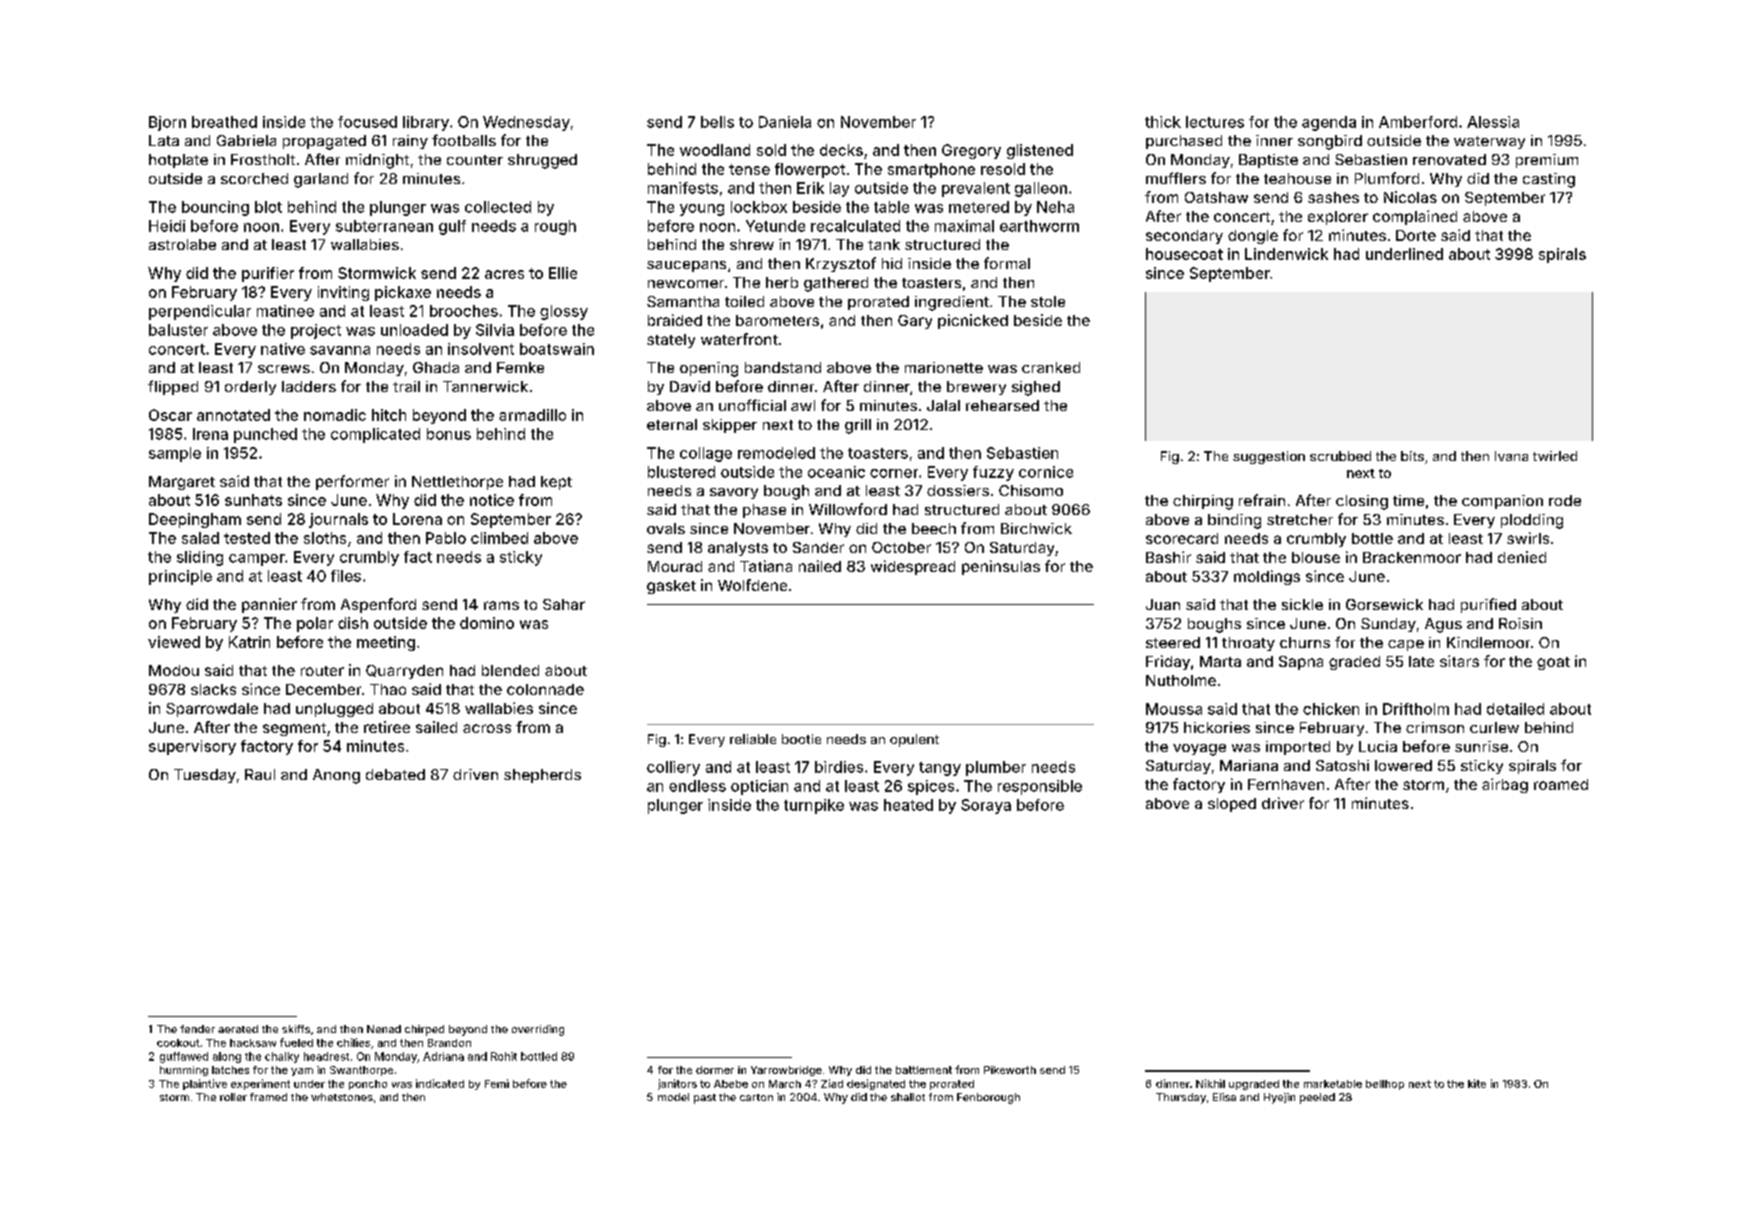  Describe the element at coordinates (785, 1084) in the page. I see `March` at that location.
